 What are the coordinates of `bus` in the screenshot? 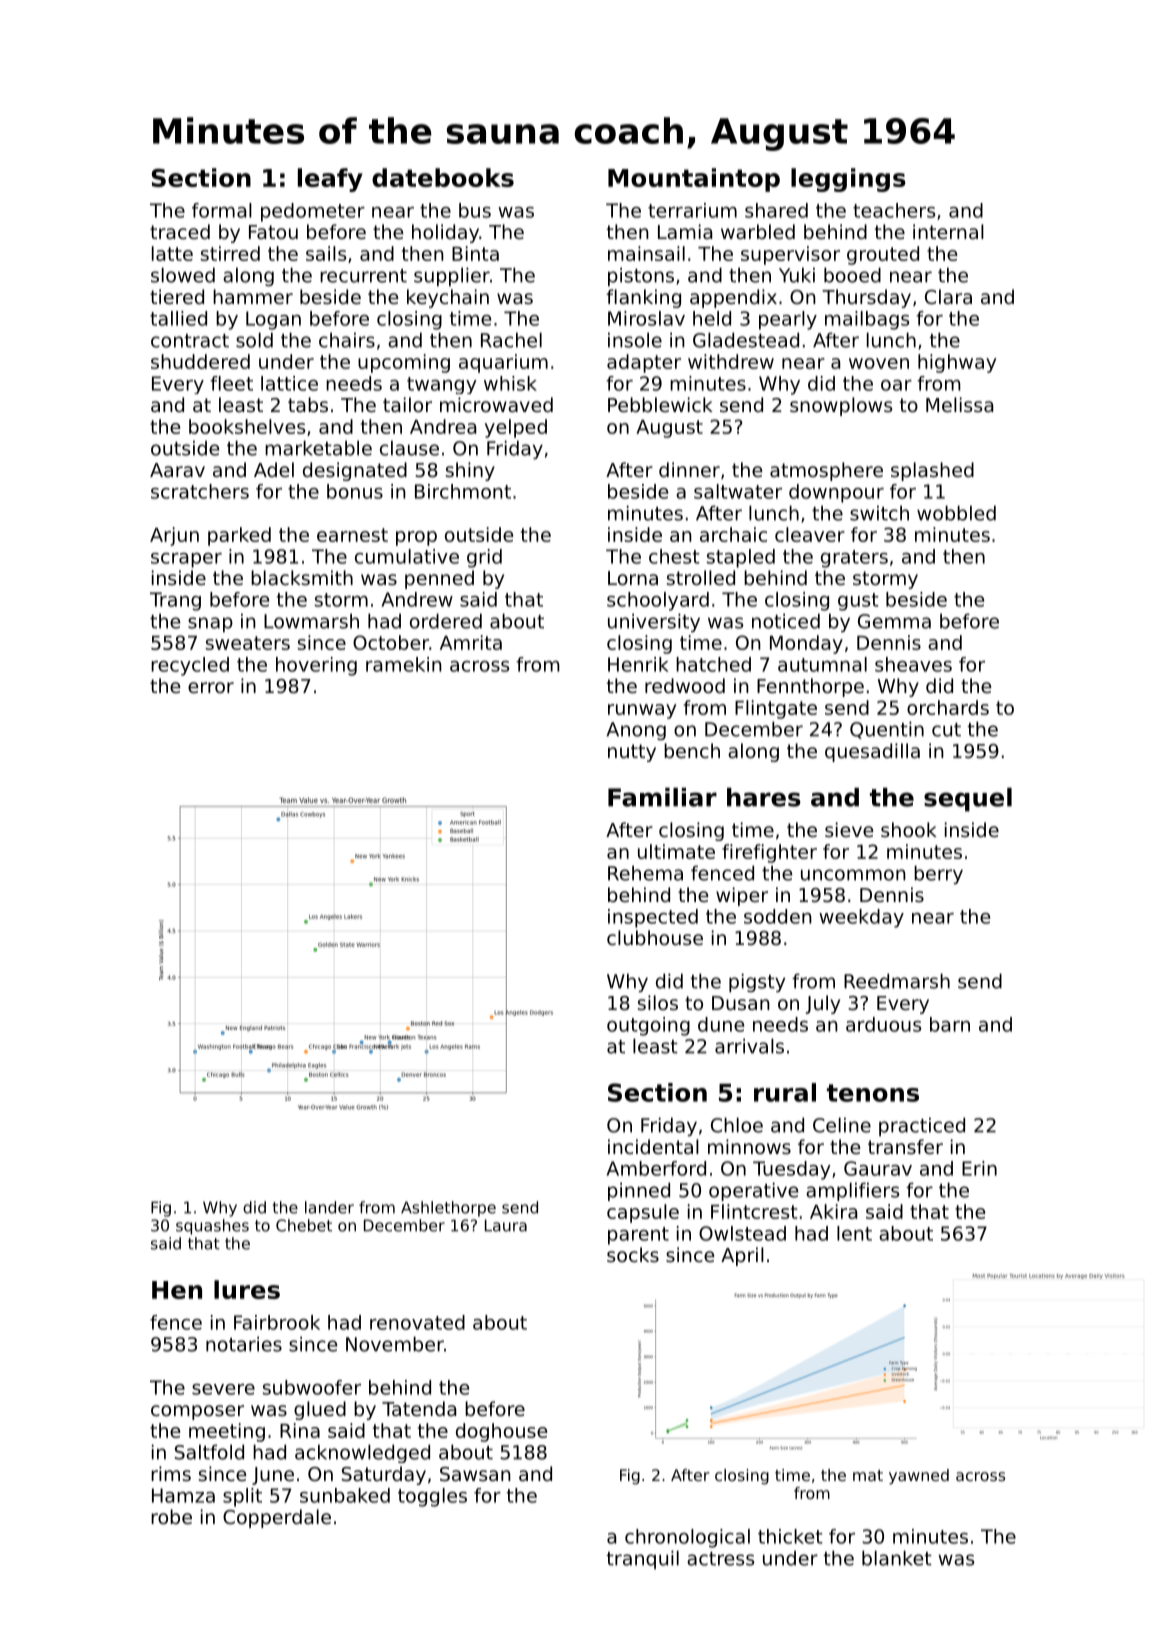 It's located at (475, 210).
